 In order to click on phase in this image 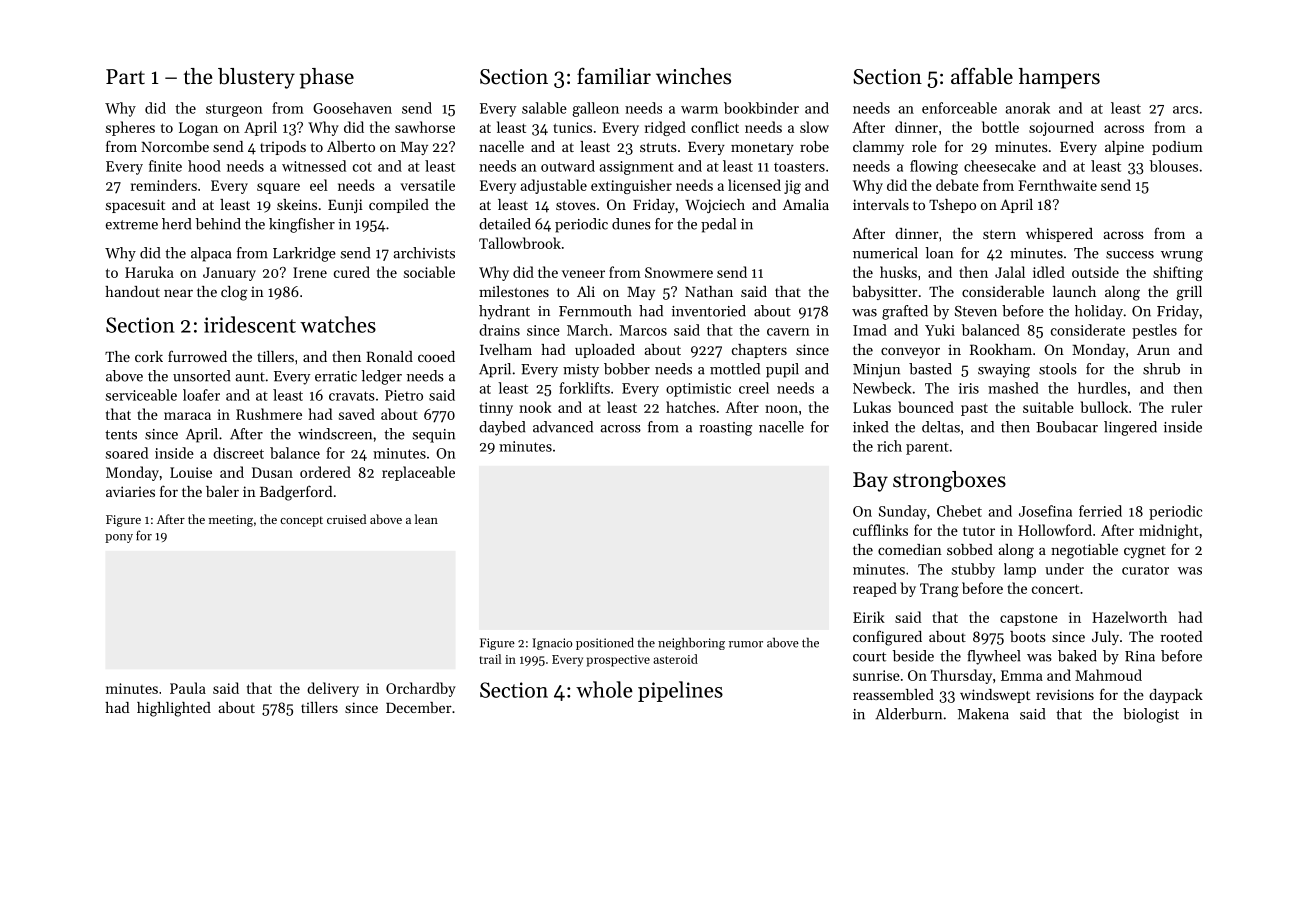, I will do `click(327, 78)`.
